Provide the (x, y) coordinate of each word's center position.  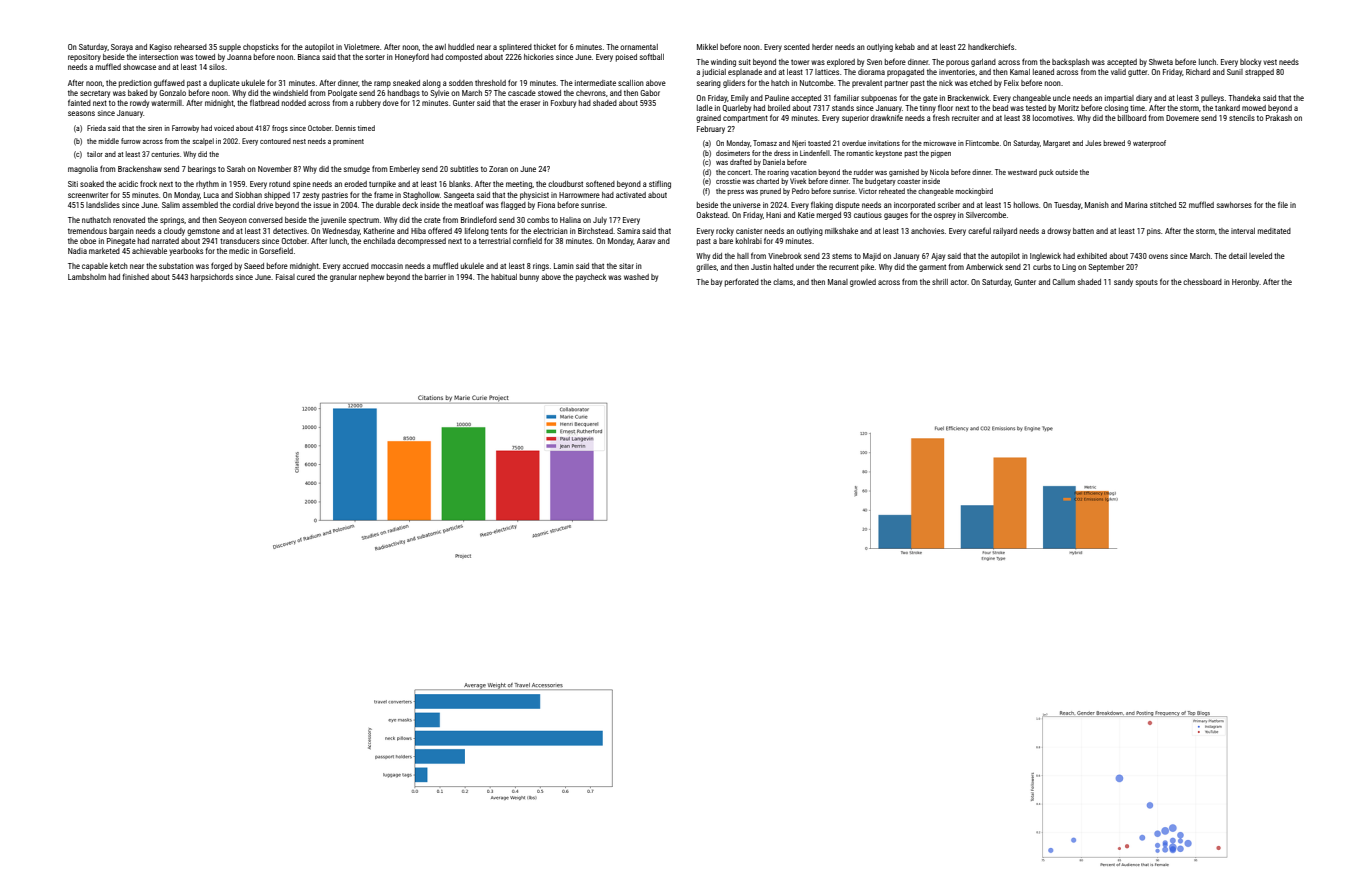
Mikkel (707, 47)
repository (84, 58)
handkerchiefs (991, 47)
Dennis (345, 128)
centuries (165, 154)
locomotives (1053, 118)
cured (306, 277)
